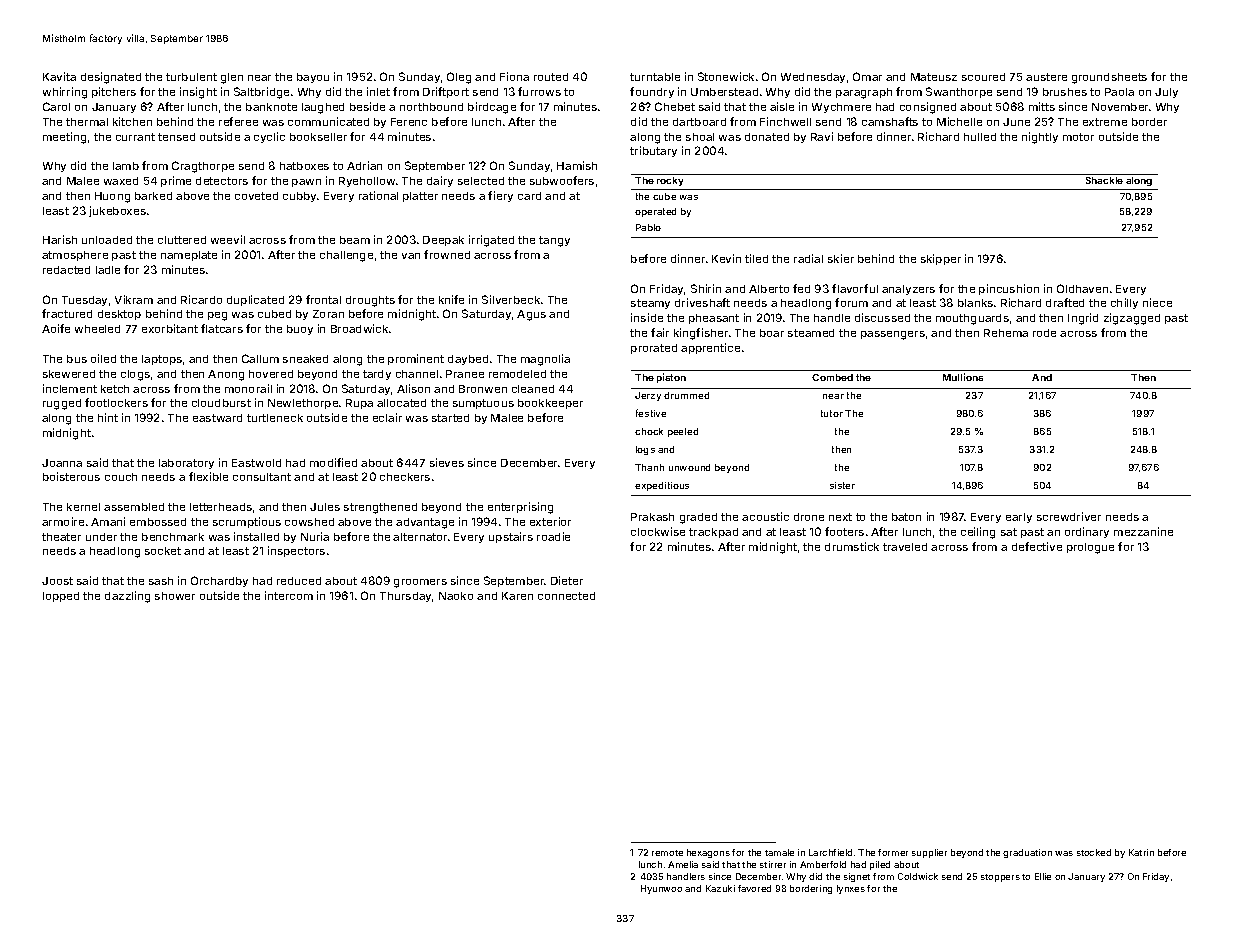 The image size is (1233, 952). What do you see at coordinates (377, 375) in the screenshot?
I see `tardy` at bounding box center [377, 375].
